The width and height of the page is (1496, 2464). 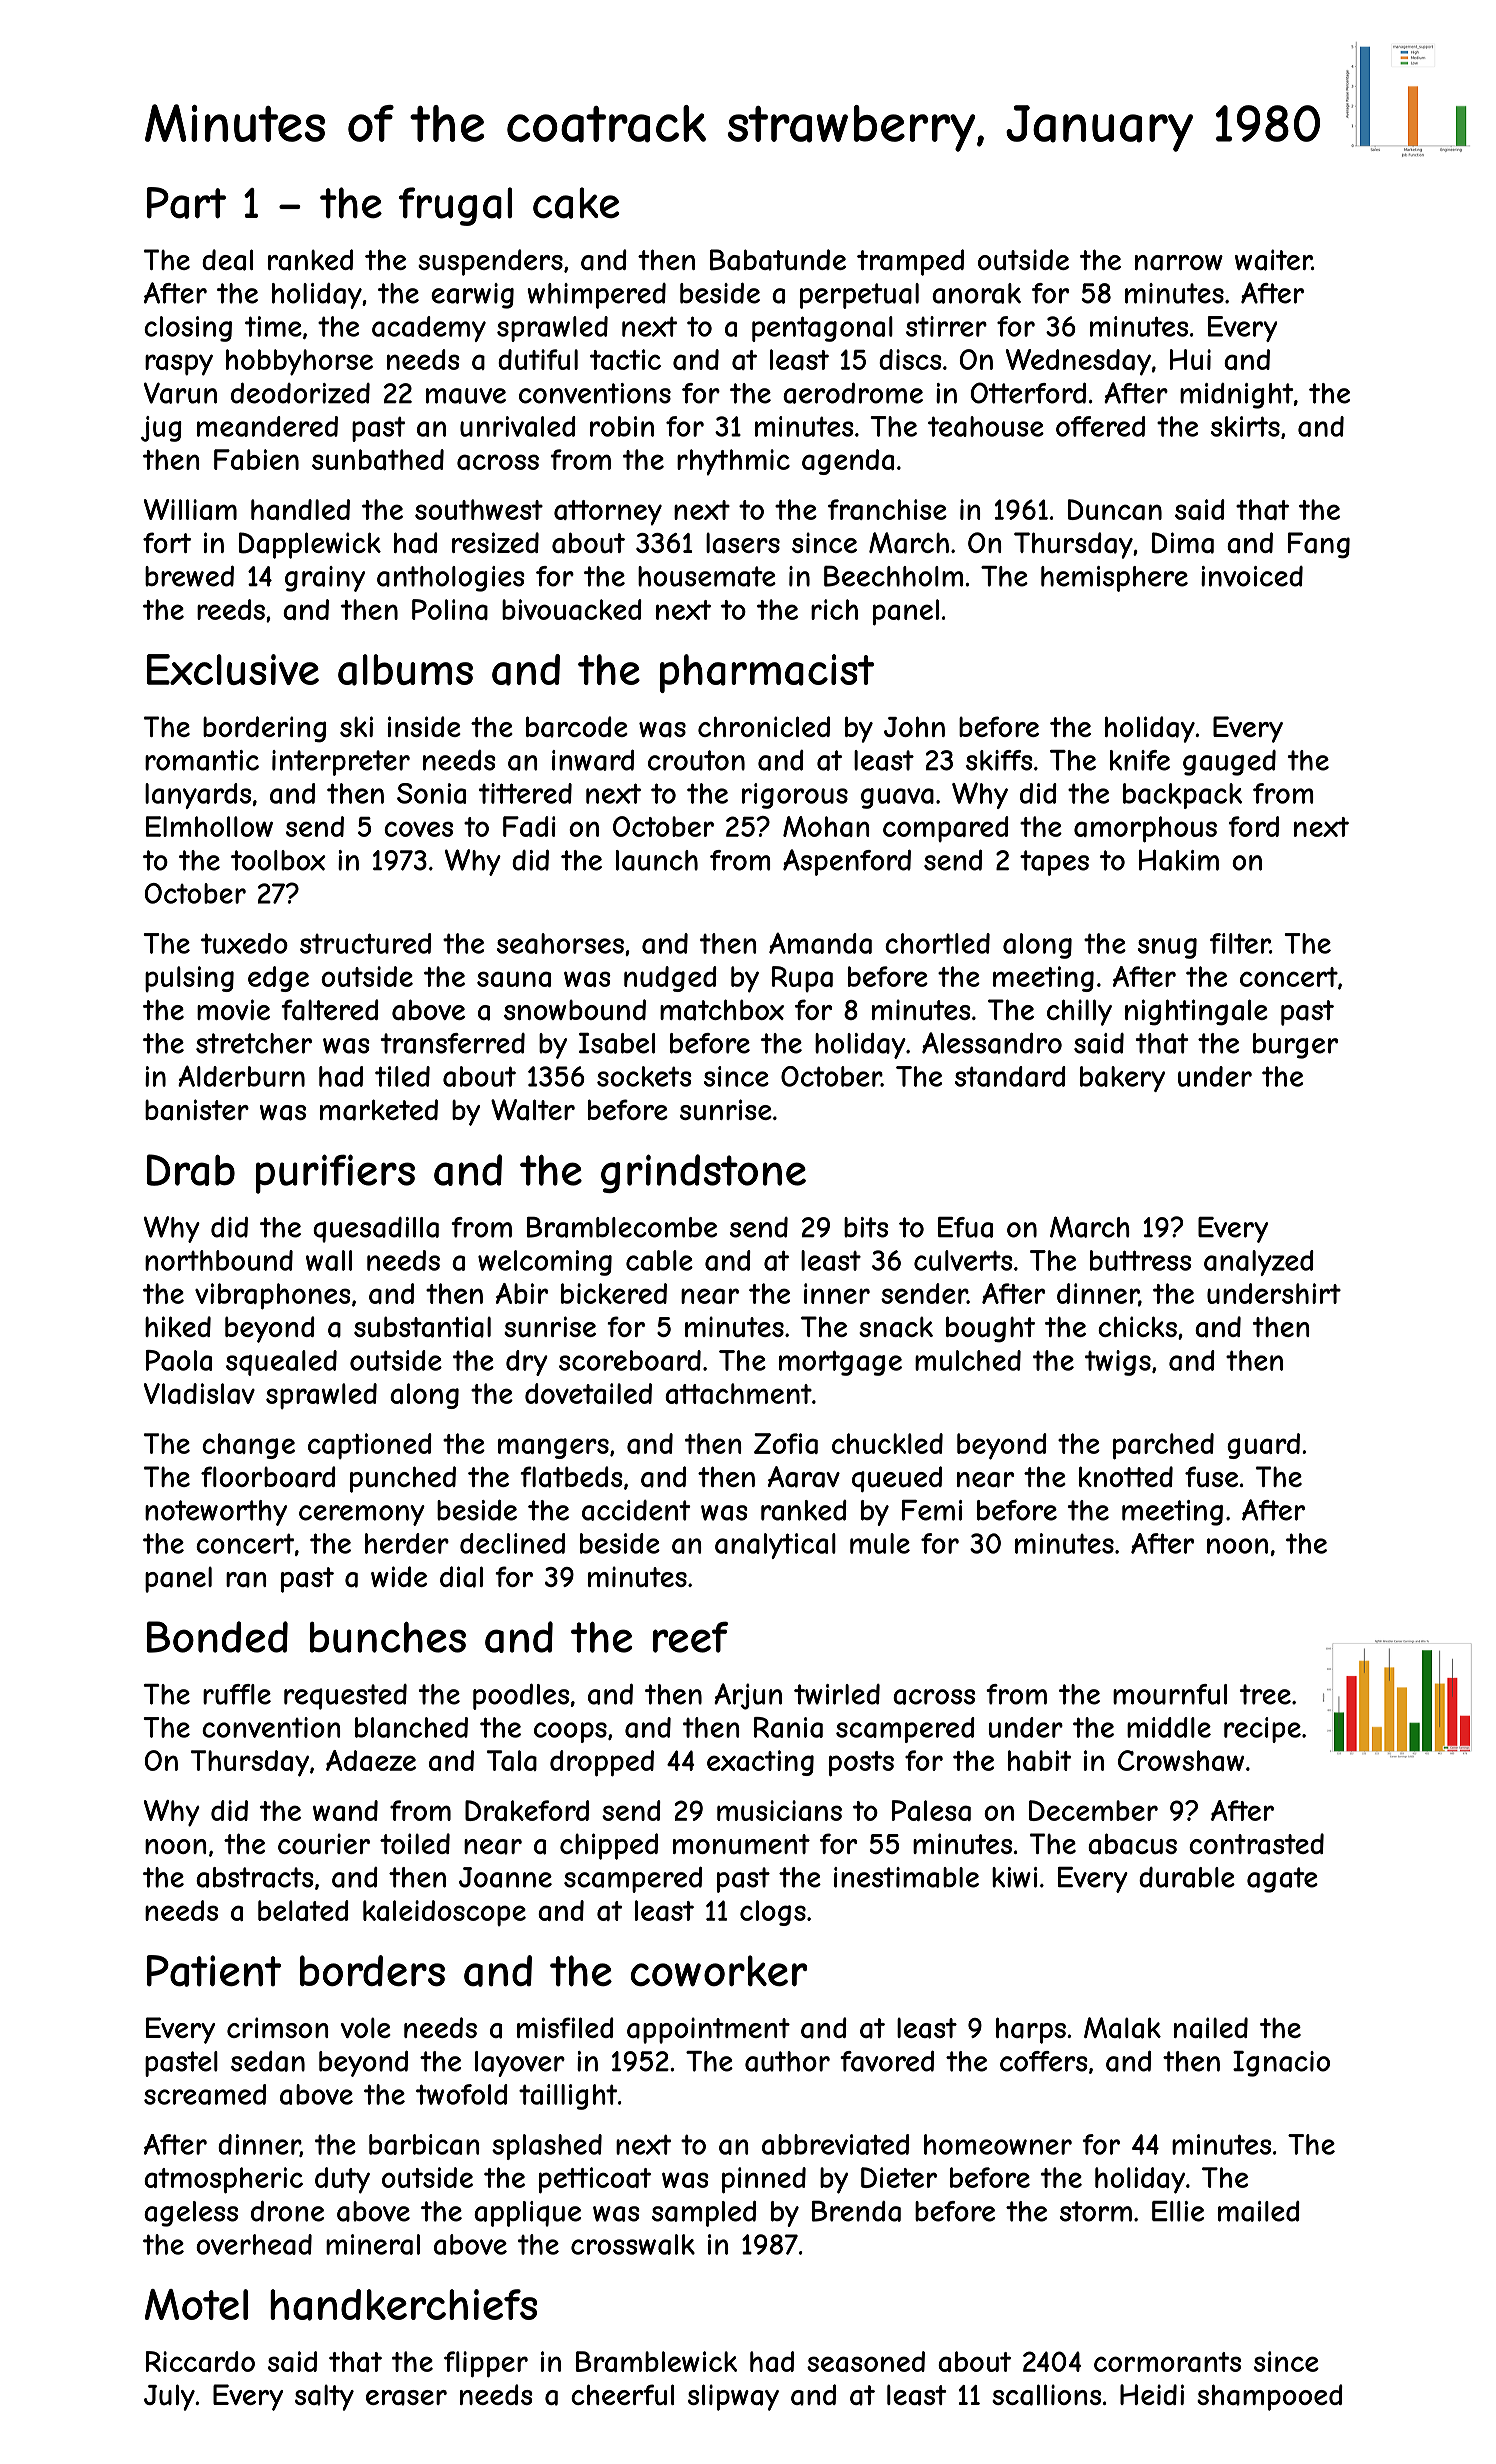 What do you see at coordinates (568, 2097) in the page?
I see `taillight` at bounding box center [568, 2097].
